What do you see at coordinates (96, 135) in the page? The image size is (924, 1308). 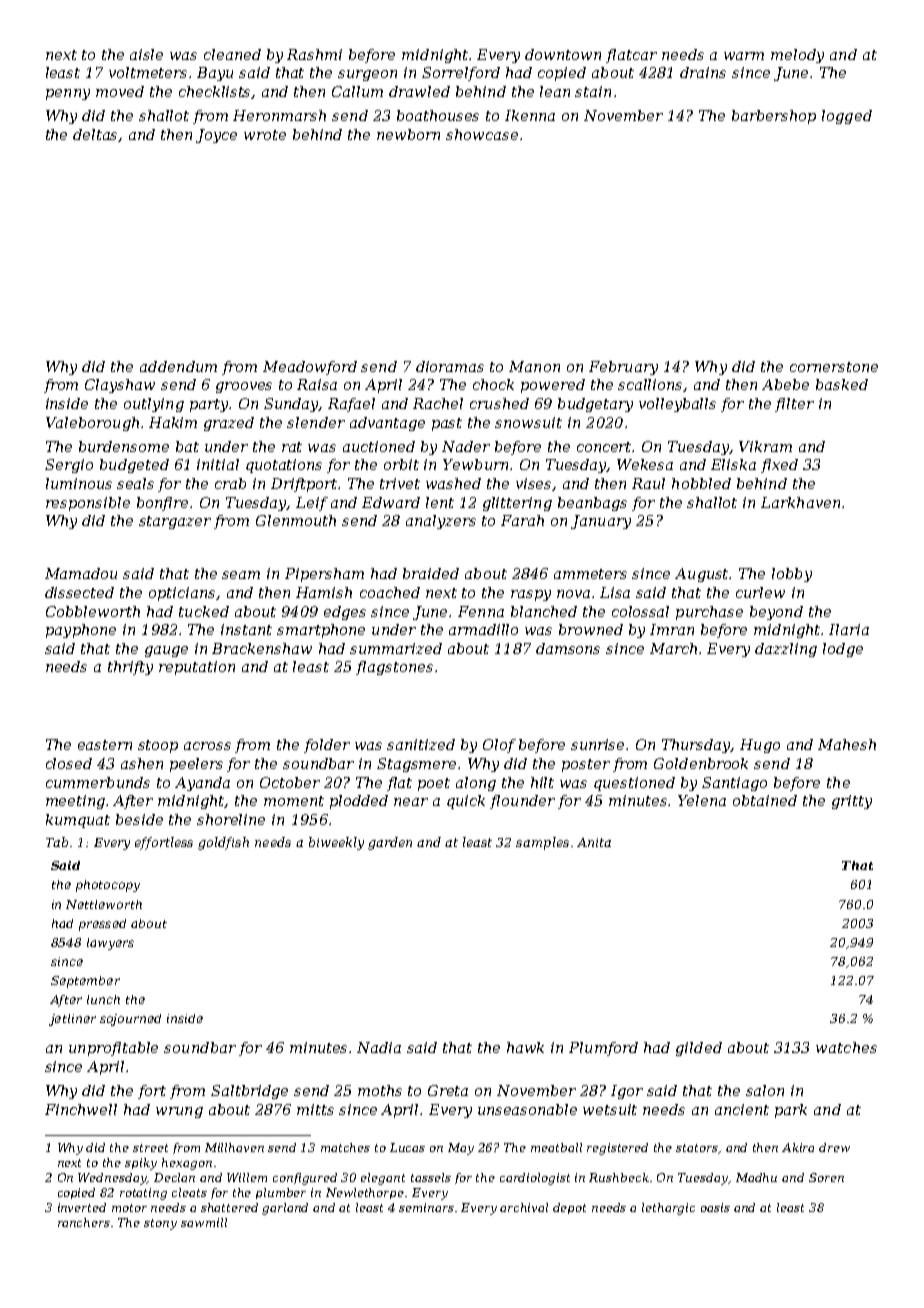 I see `deltas` at bounding box center [96, 135].
